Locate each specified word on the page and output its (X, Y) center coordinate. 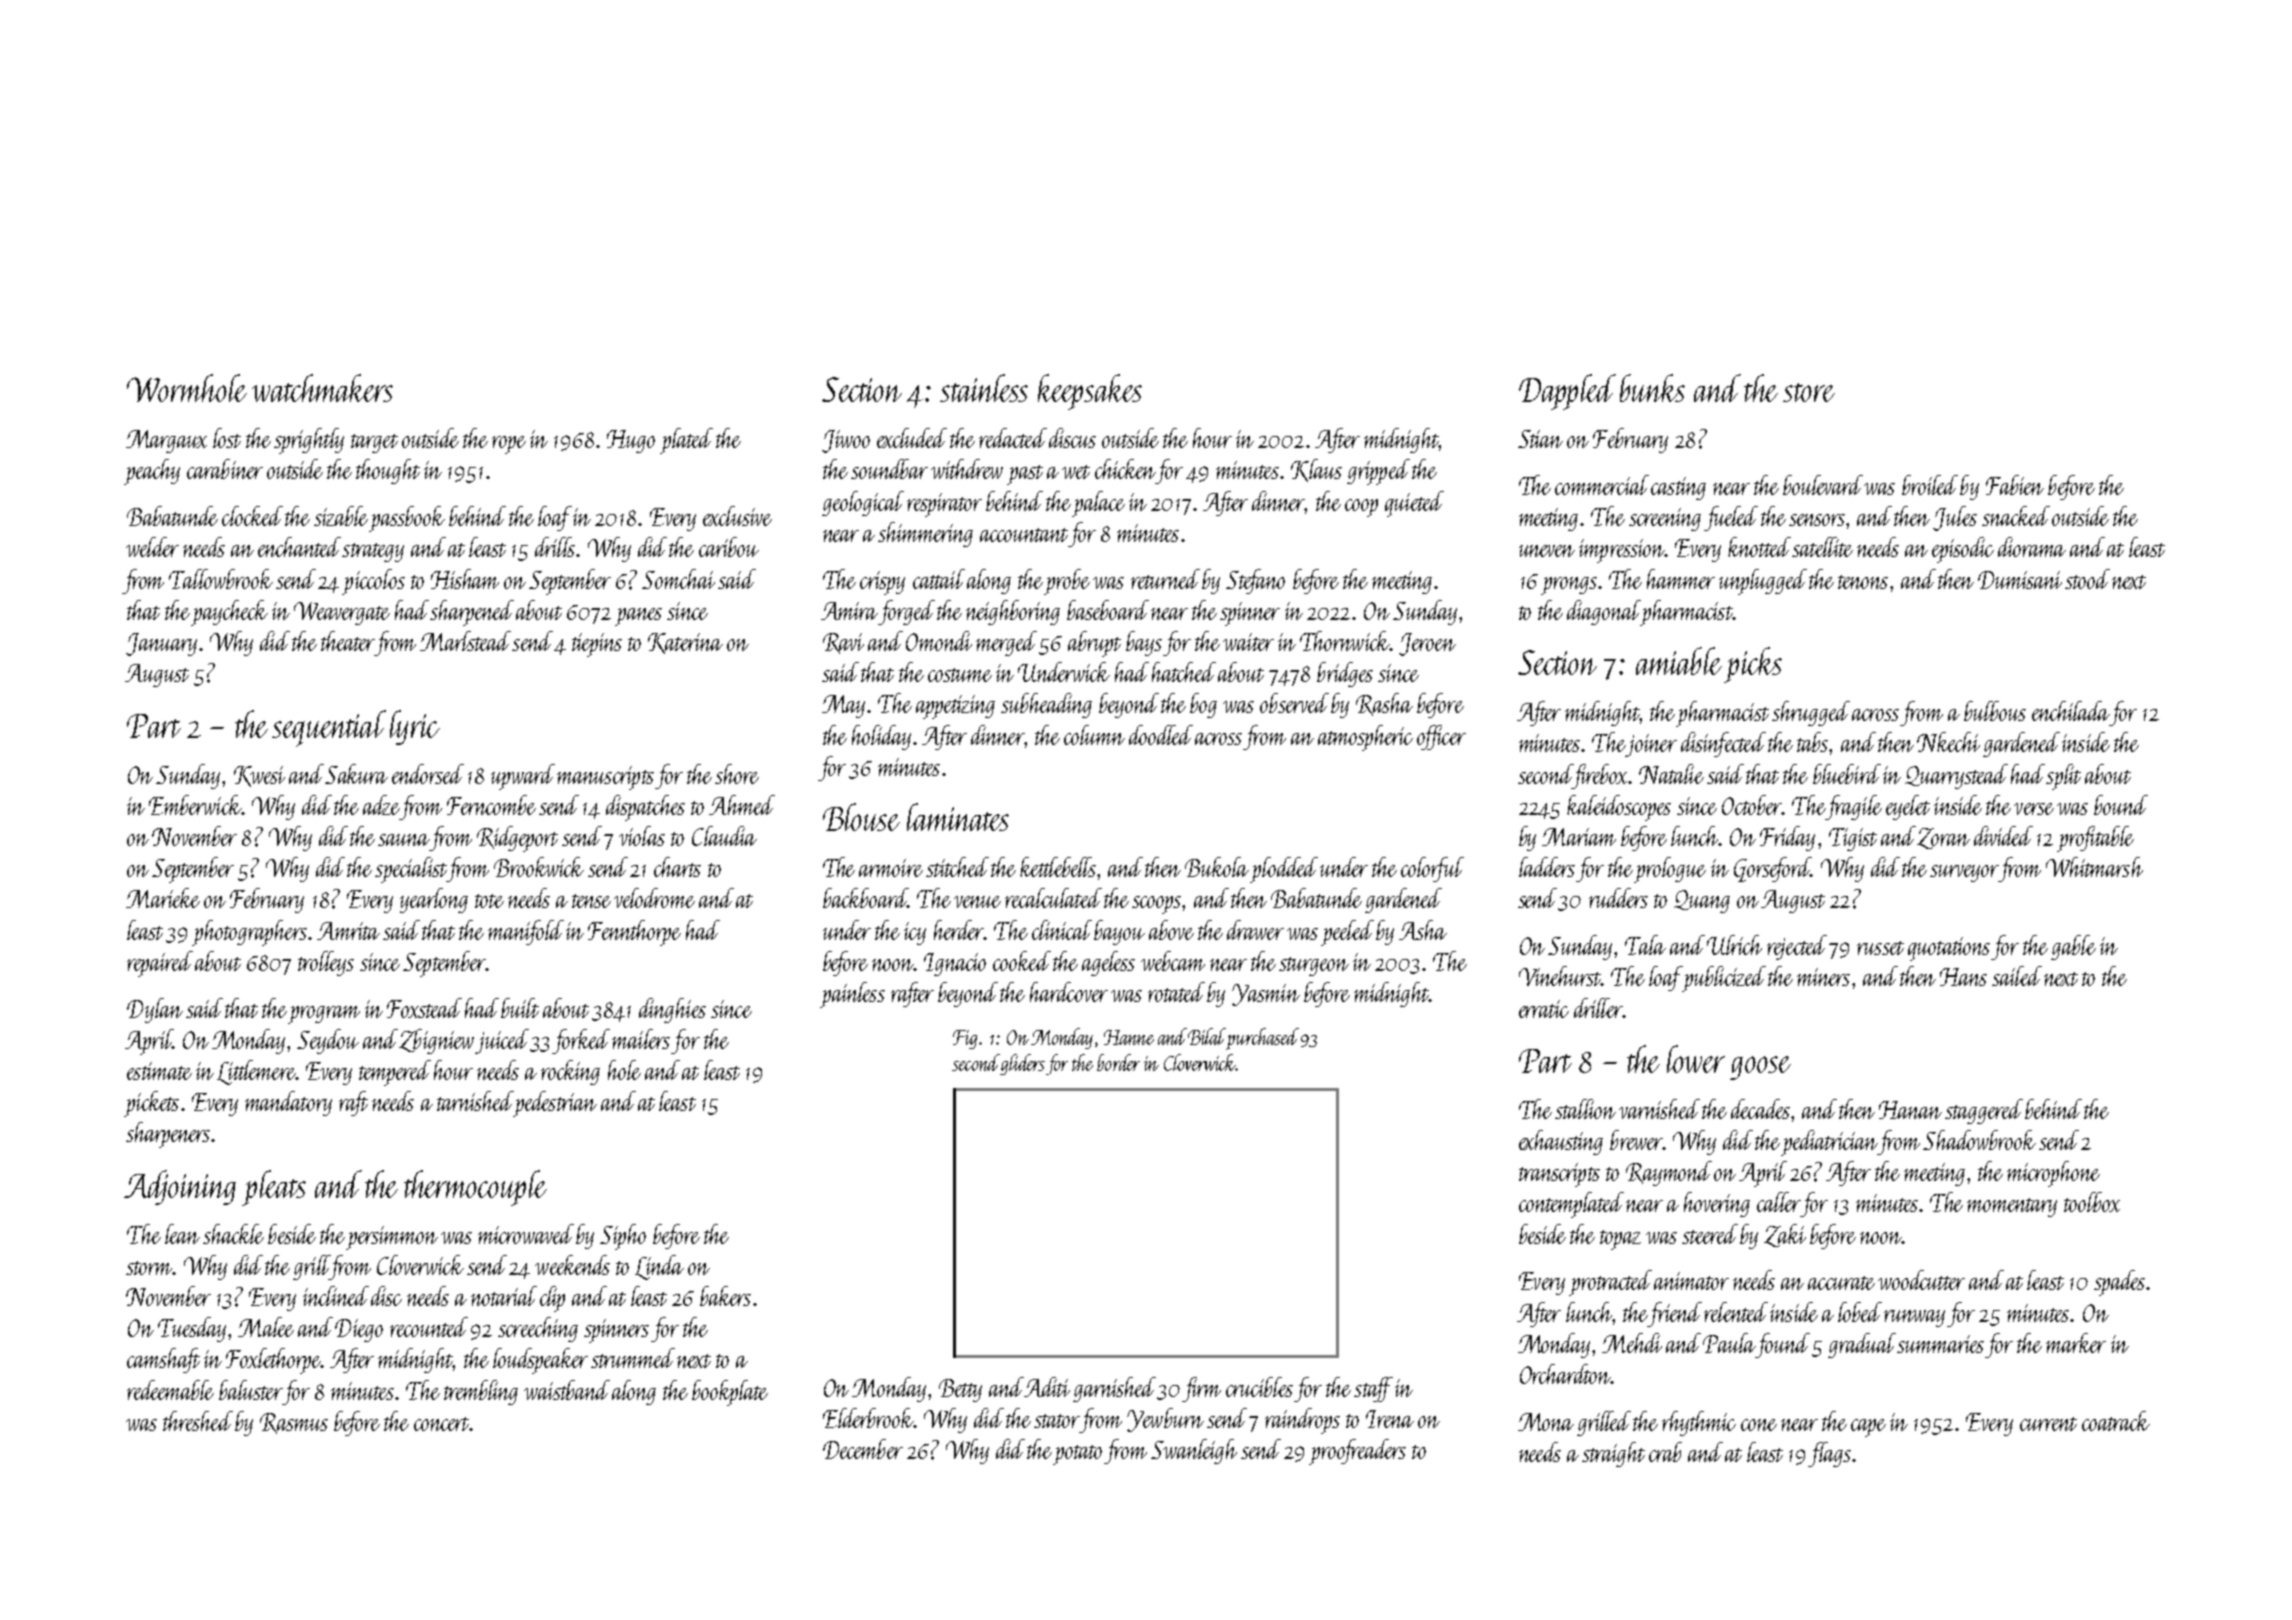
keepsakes (1090, 392)
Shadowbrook (1979, 1140)
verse (2034, 809)
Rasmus (294, 1423)
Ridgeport (517, 839)
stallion (1585, 1109)
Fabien (2015, 485)
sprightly (309, 441)
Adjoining (180, 1187)
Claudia (724, 836)
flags (1829, 1454)
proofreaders (1357, 1452)
